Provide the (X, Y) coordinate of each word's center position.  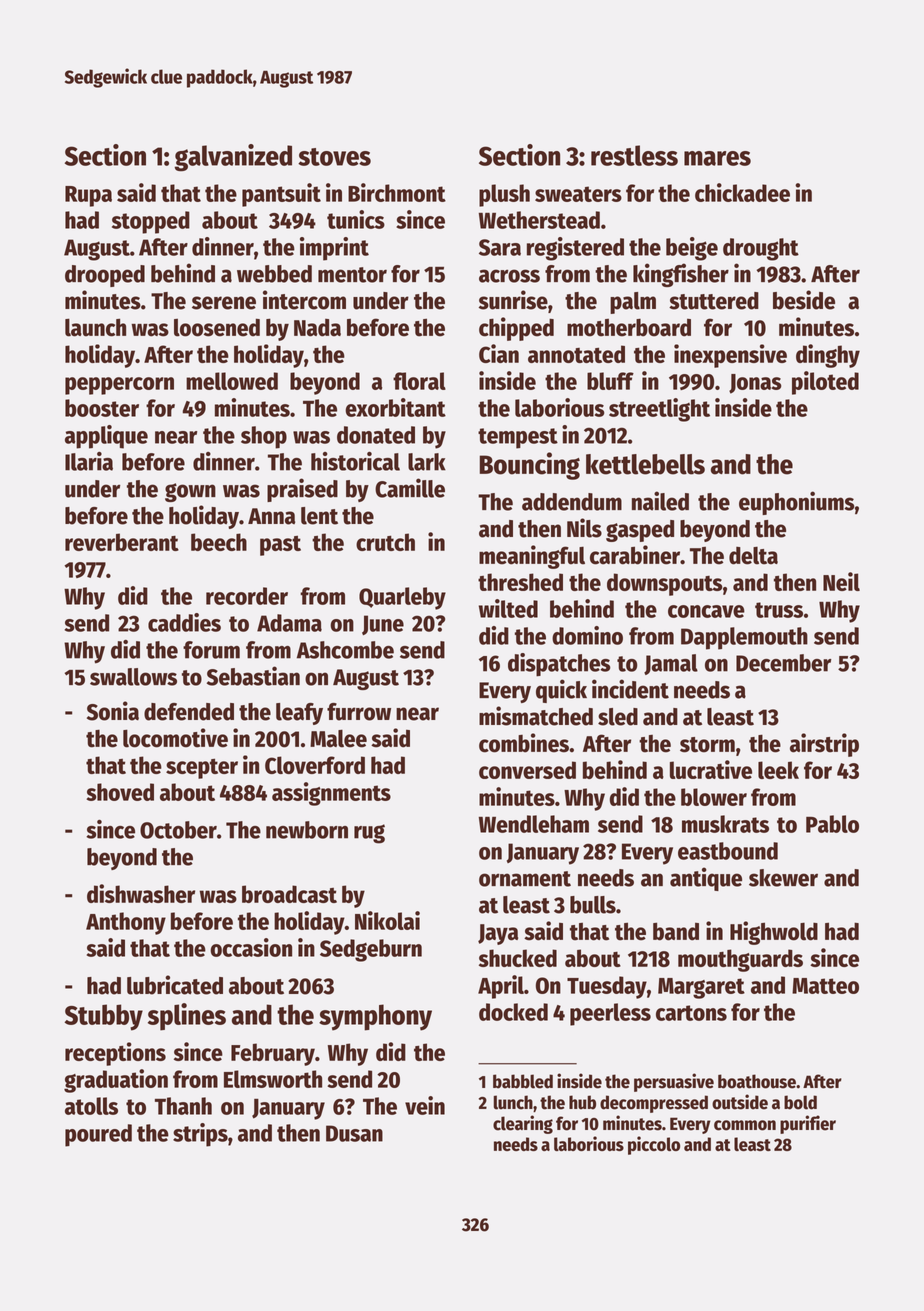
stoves (334, 157)
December (783, 663)
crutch (385, 542)
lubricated (175, 985)
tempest (518, 438)
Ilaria (89, 461)
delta (753, 555)
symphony (375, 1017)
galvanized (233, 158)
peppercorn (119, 386)
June (383, 625)
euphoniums (796, 503)
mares (717, 158)
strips (200, 1135)
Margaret (701, 988)
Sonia (113, 711)
